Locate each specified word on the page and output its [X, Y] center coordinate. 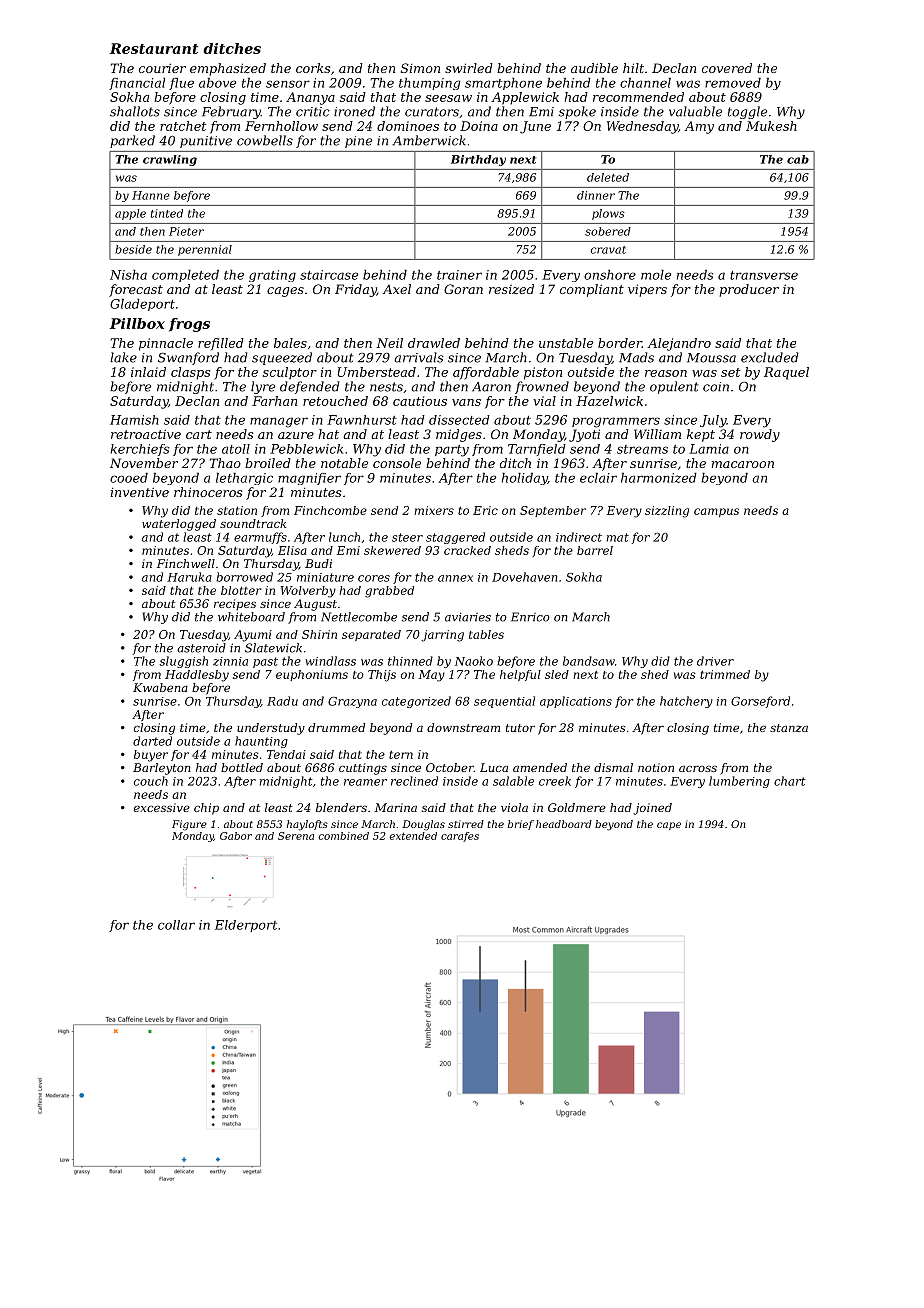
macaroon [743, 464]
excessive [162, 807]
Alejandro [679, 344]
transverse [764, 275]
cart [199, 434]
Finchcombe [330, 510]
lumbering [739, 782]
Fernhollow [281, 126]
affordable [486, 373]
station [237, 510]
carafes [460, 837]
